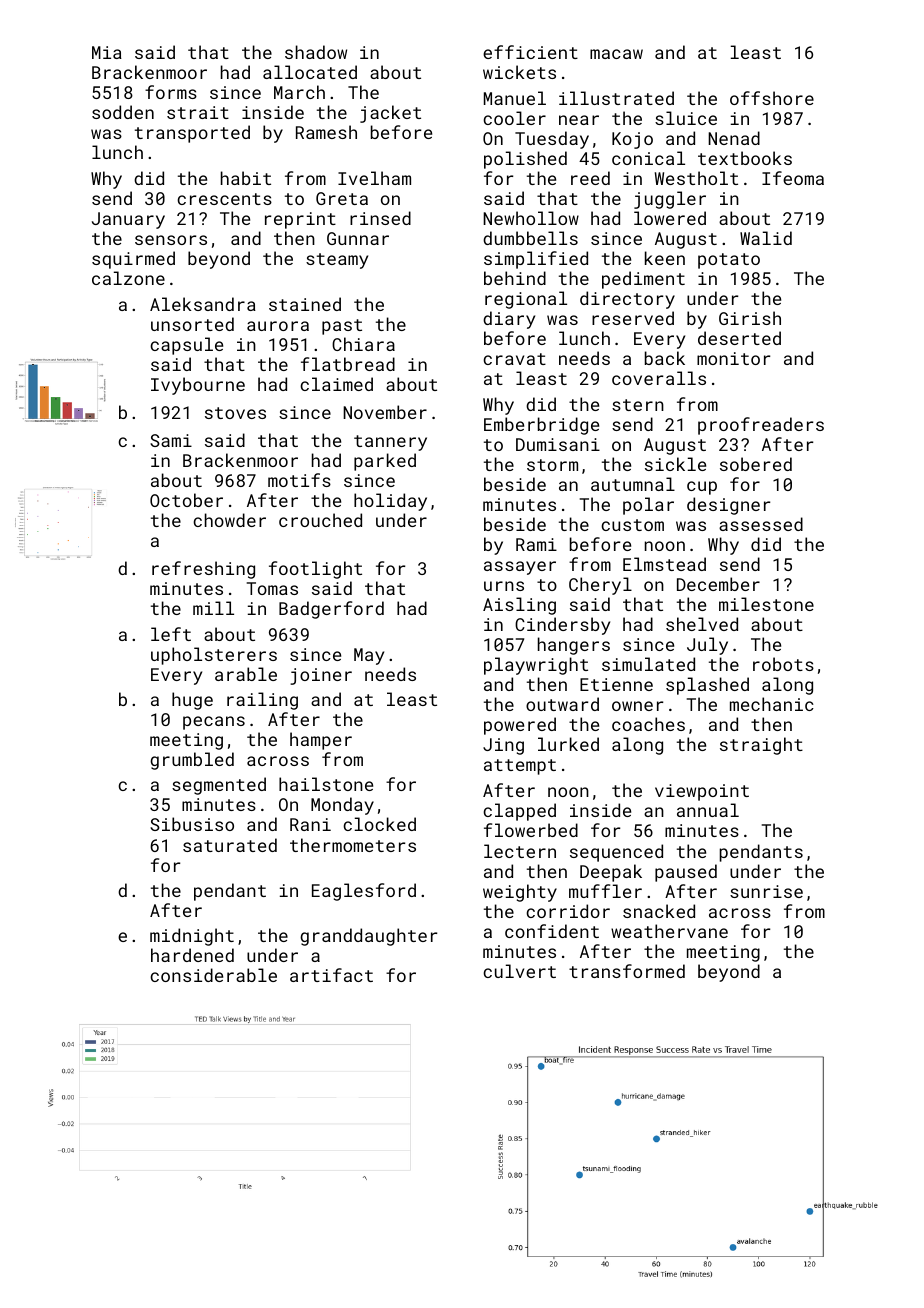 The height and width of the document is (1308, 924). What do you see at coordinates (171, 440) in the document?
I see `Sami` at bounding box center [171, 440].
